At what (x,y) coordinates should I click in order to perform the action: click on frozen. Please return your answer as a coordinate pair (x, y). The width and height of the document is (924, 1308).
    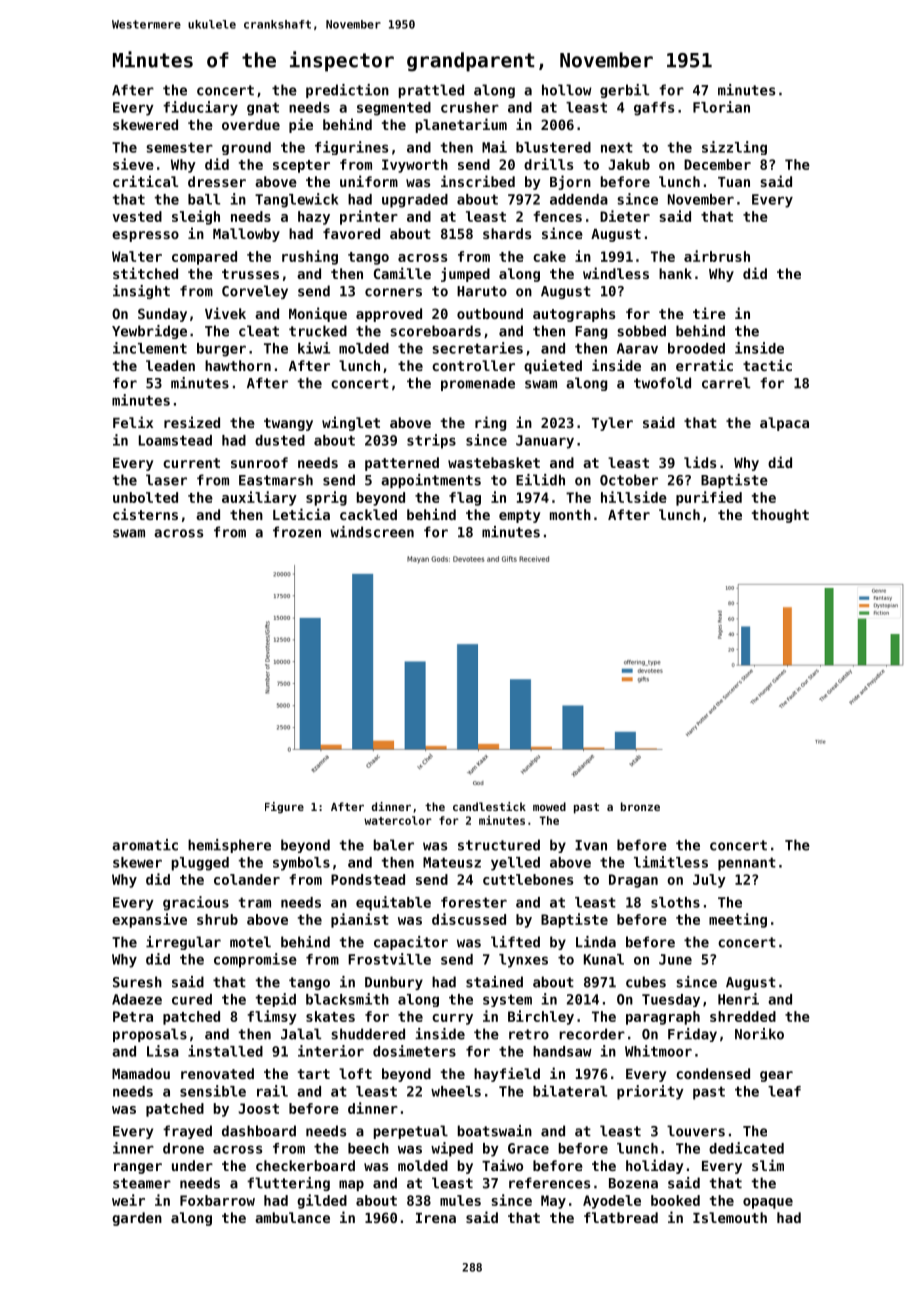
    Looking at the image, I should click on (297, 532).
